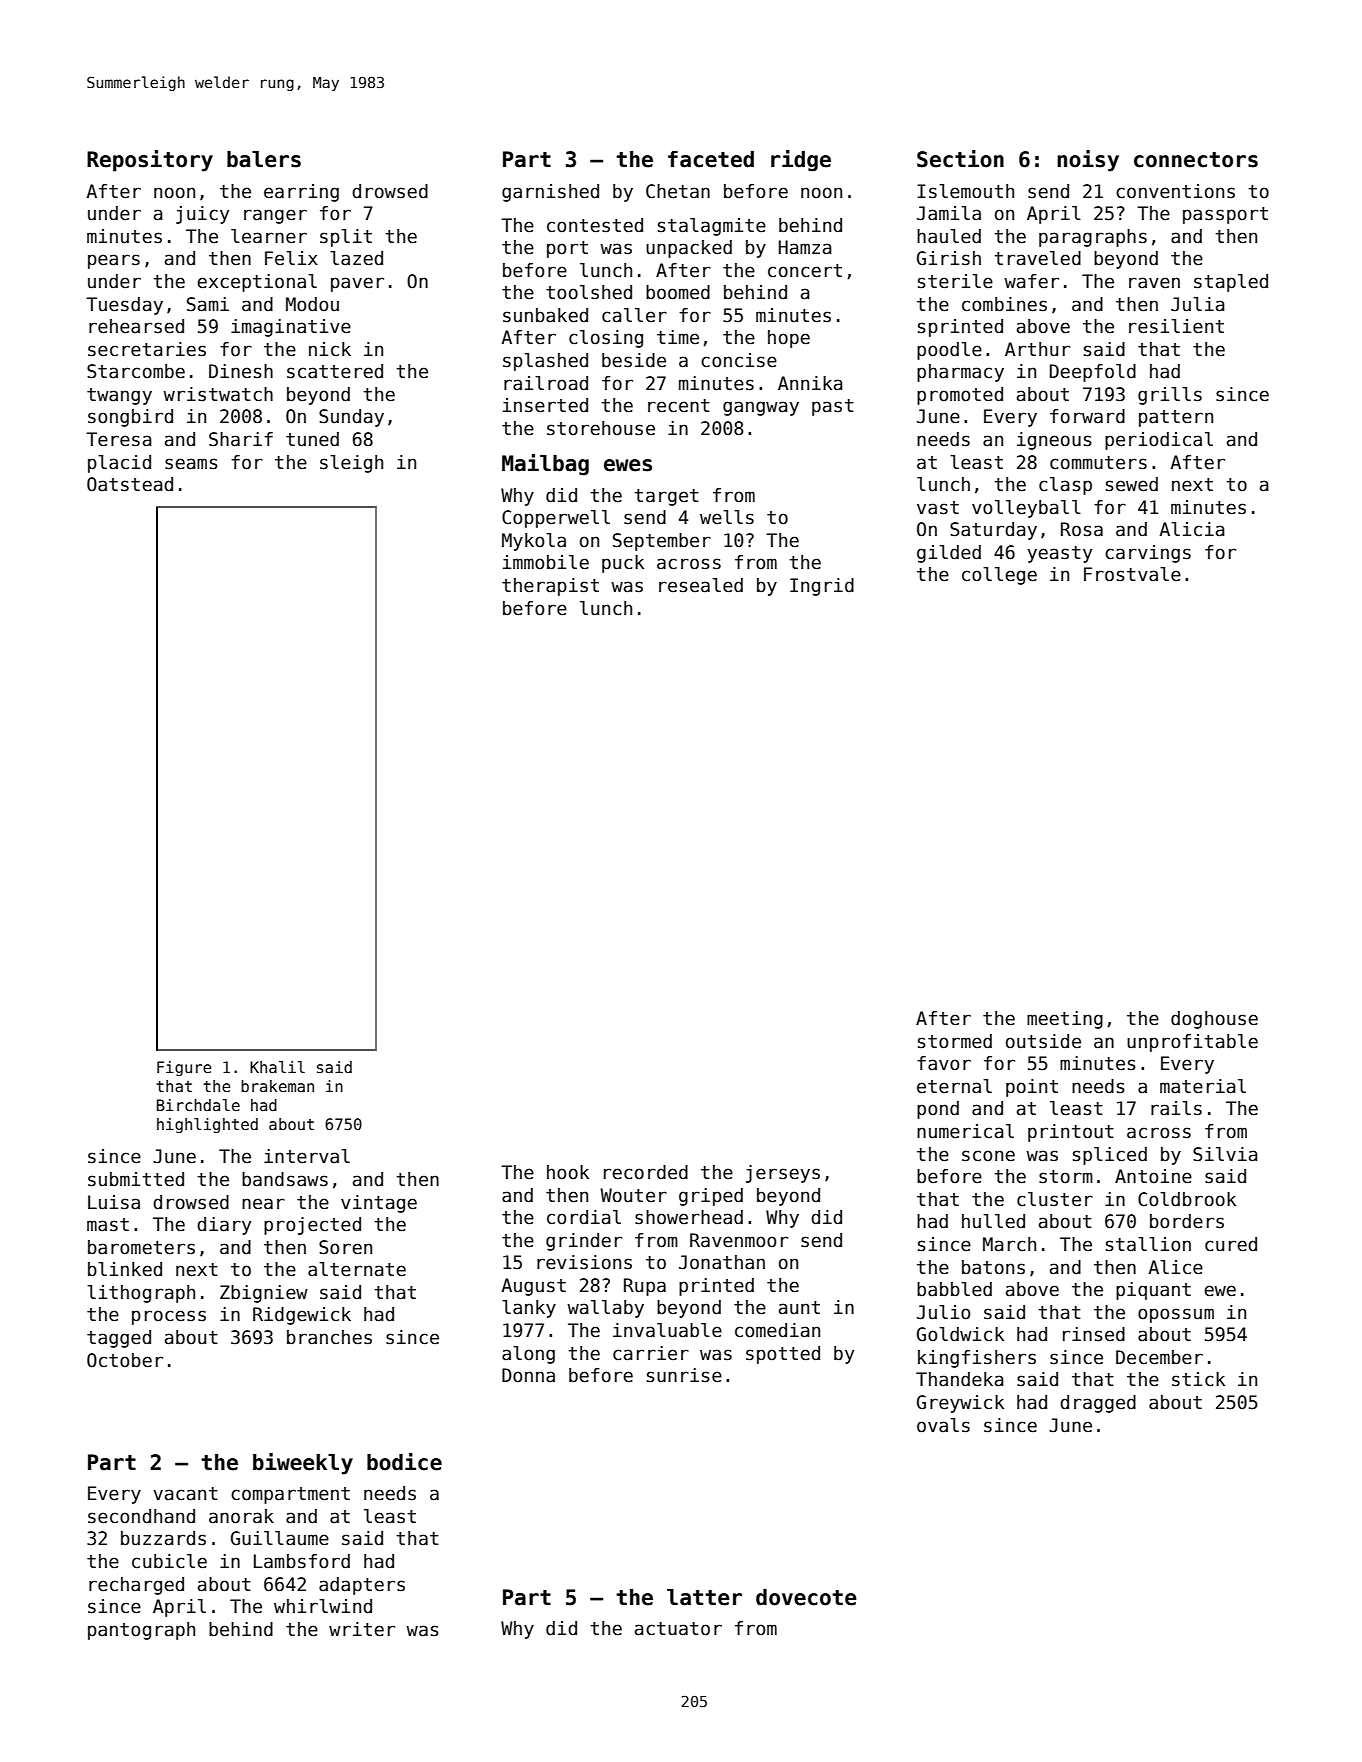 This screenshot has height=1762, width=1362. I want to click on railroad, so click(546, 383).
